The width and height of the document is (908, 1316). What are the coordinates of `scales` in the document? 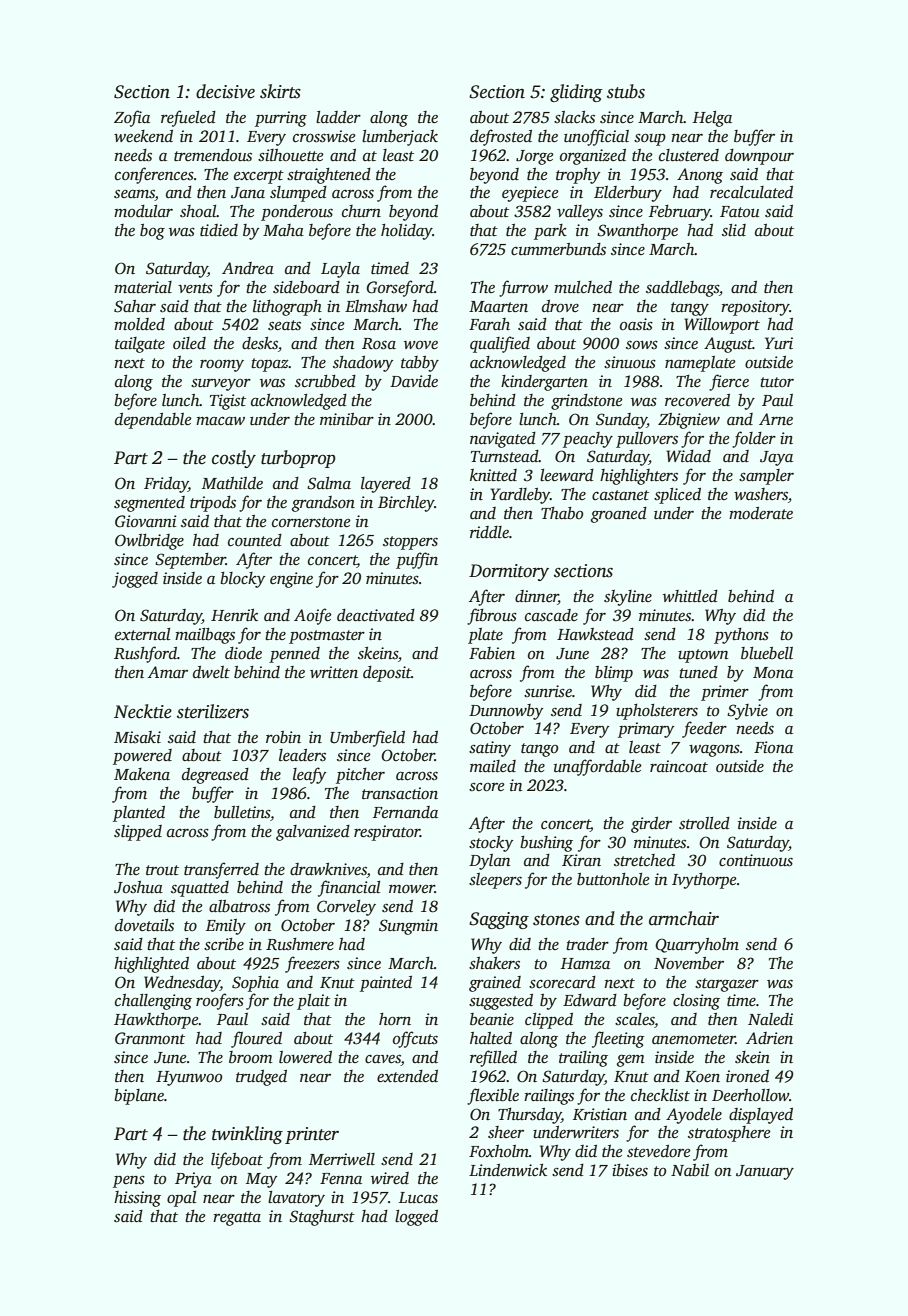 It's located at (635, 1020).
